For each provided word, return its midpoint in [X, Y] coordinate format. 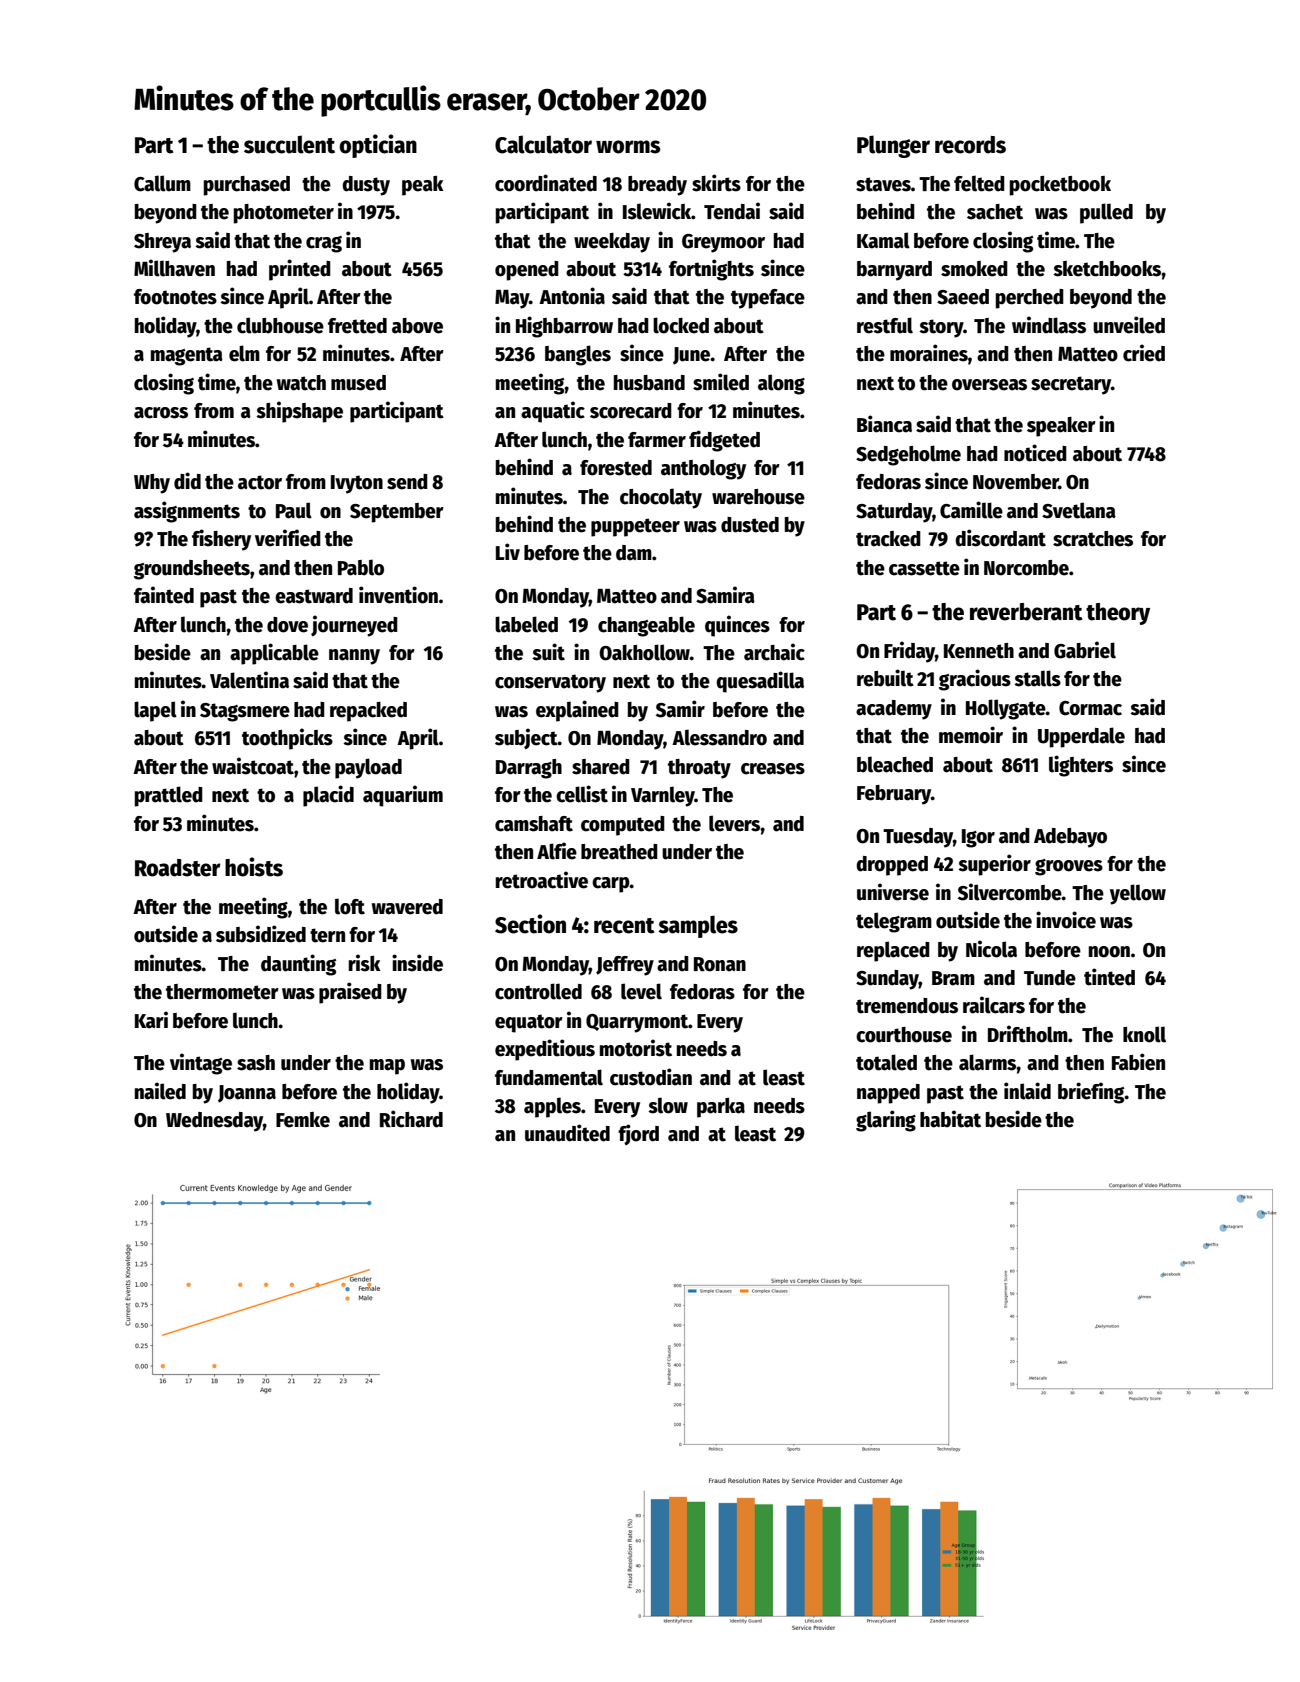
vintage [201, 1064]
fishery [221, 540]
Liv [508, 551]
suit [548, 652]
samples [698, 926]
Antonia [572, 296]
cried [1144, 353]
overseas [989, 385]
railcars [994, 1005]
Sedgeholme [908, 455]
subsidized [261, 934]
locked [681, 325]
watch [301, 383]
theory [1118, 614]
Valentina [249, 680]
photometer [284, 214]
